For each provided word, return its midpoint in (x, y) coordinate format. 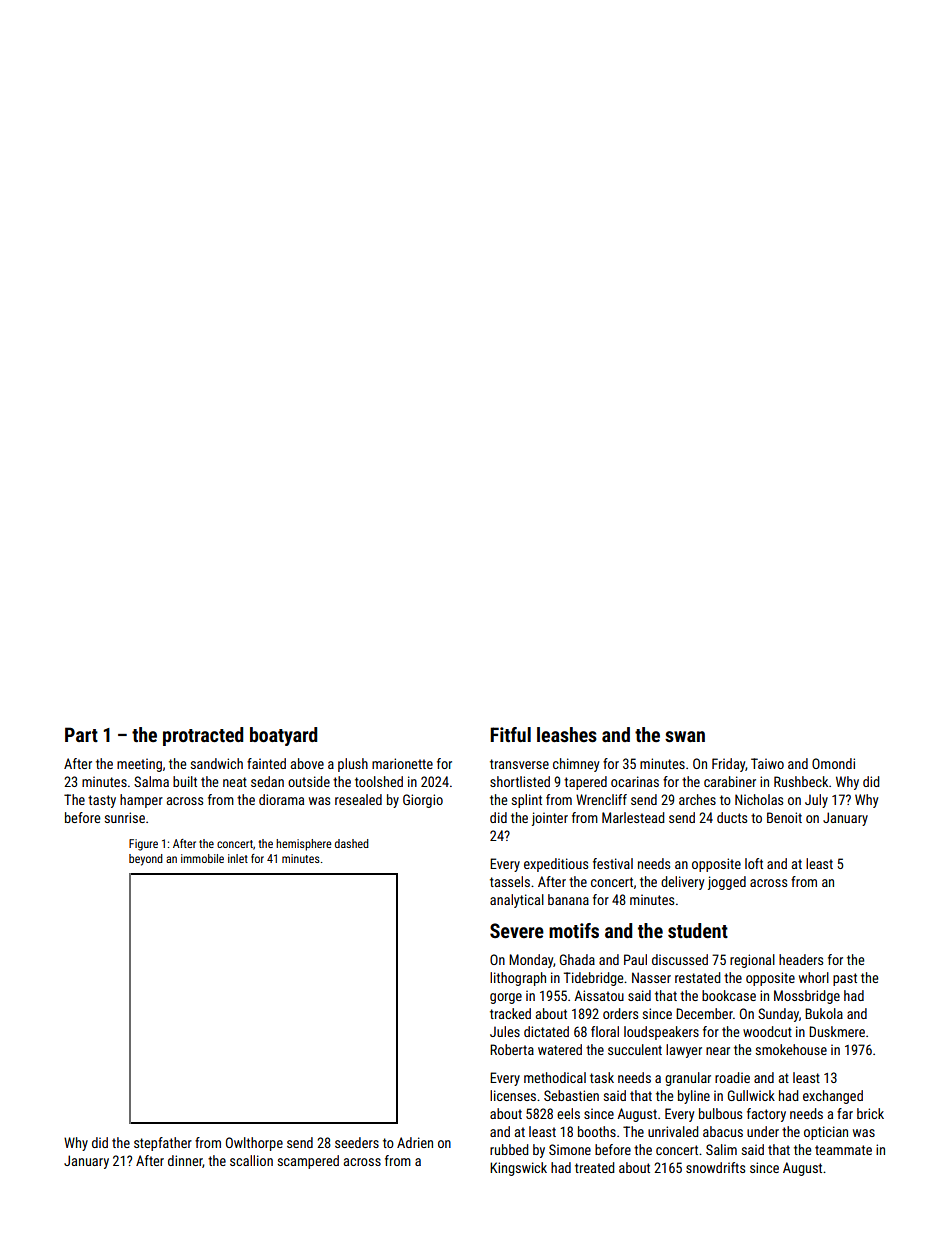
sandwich (217, 763)
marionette (402, 763)
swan (685, 736)
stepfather (163, 1144)
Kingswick (518, 1169)
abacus (723, 1131)
